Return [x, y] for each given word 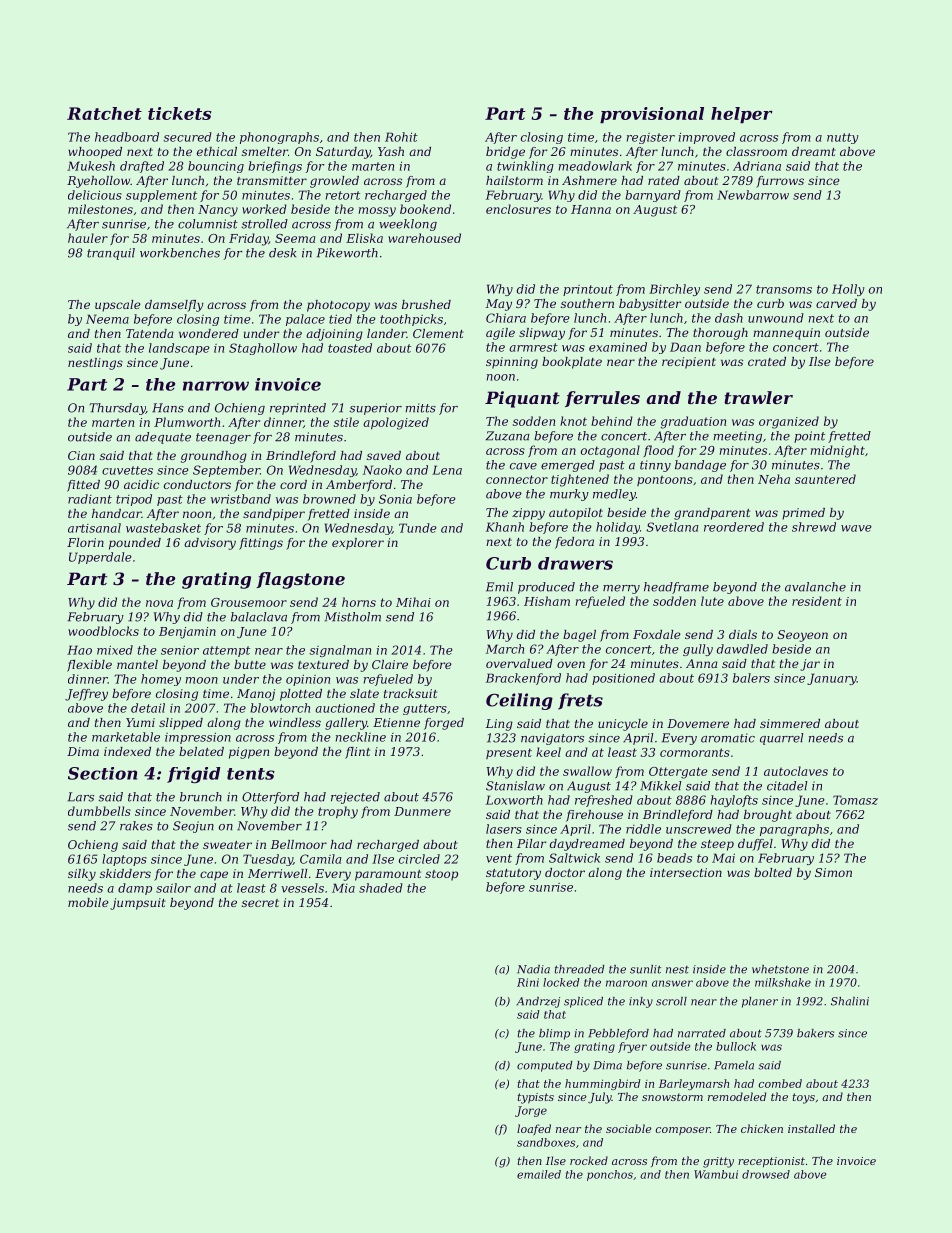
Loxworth [514, 800]
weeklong [408, 225]
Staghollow [263, 349]
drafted [142, 167]
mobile [88, 902]
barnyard [653, 196]
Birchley [674, 290]
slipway [542, 334]
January [832, 679]
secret [260, 903]
